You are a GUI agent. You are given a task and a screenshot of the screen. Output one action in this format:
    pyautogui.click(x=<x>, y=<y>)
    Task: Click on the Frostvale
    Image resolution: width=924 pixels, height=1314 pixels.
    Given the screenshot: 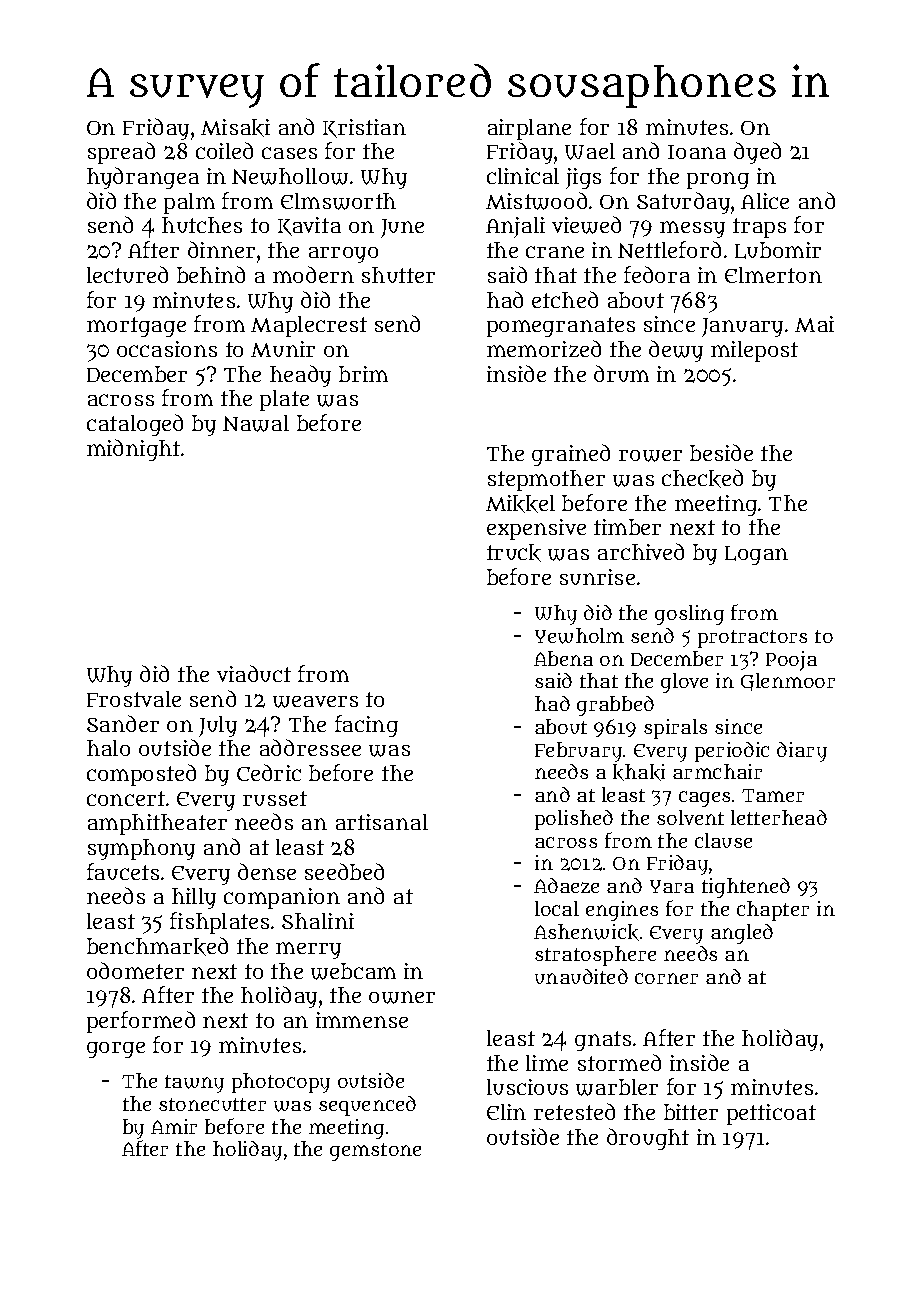 What is the action you would take?
    pyautogui.click(x=134, y=699)
